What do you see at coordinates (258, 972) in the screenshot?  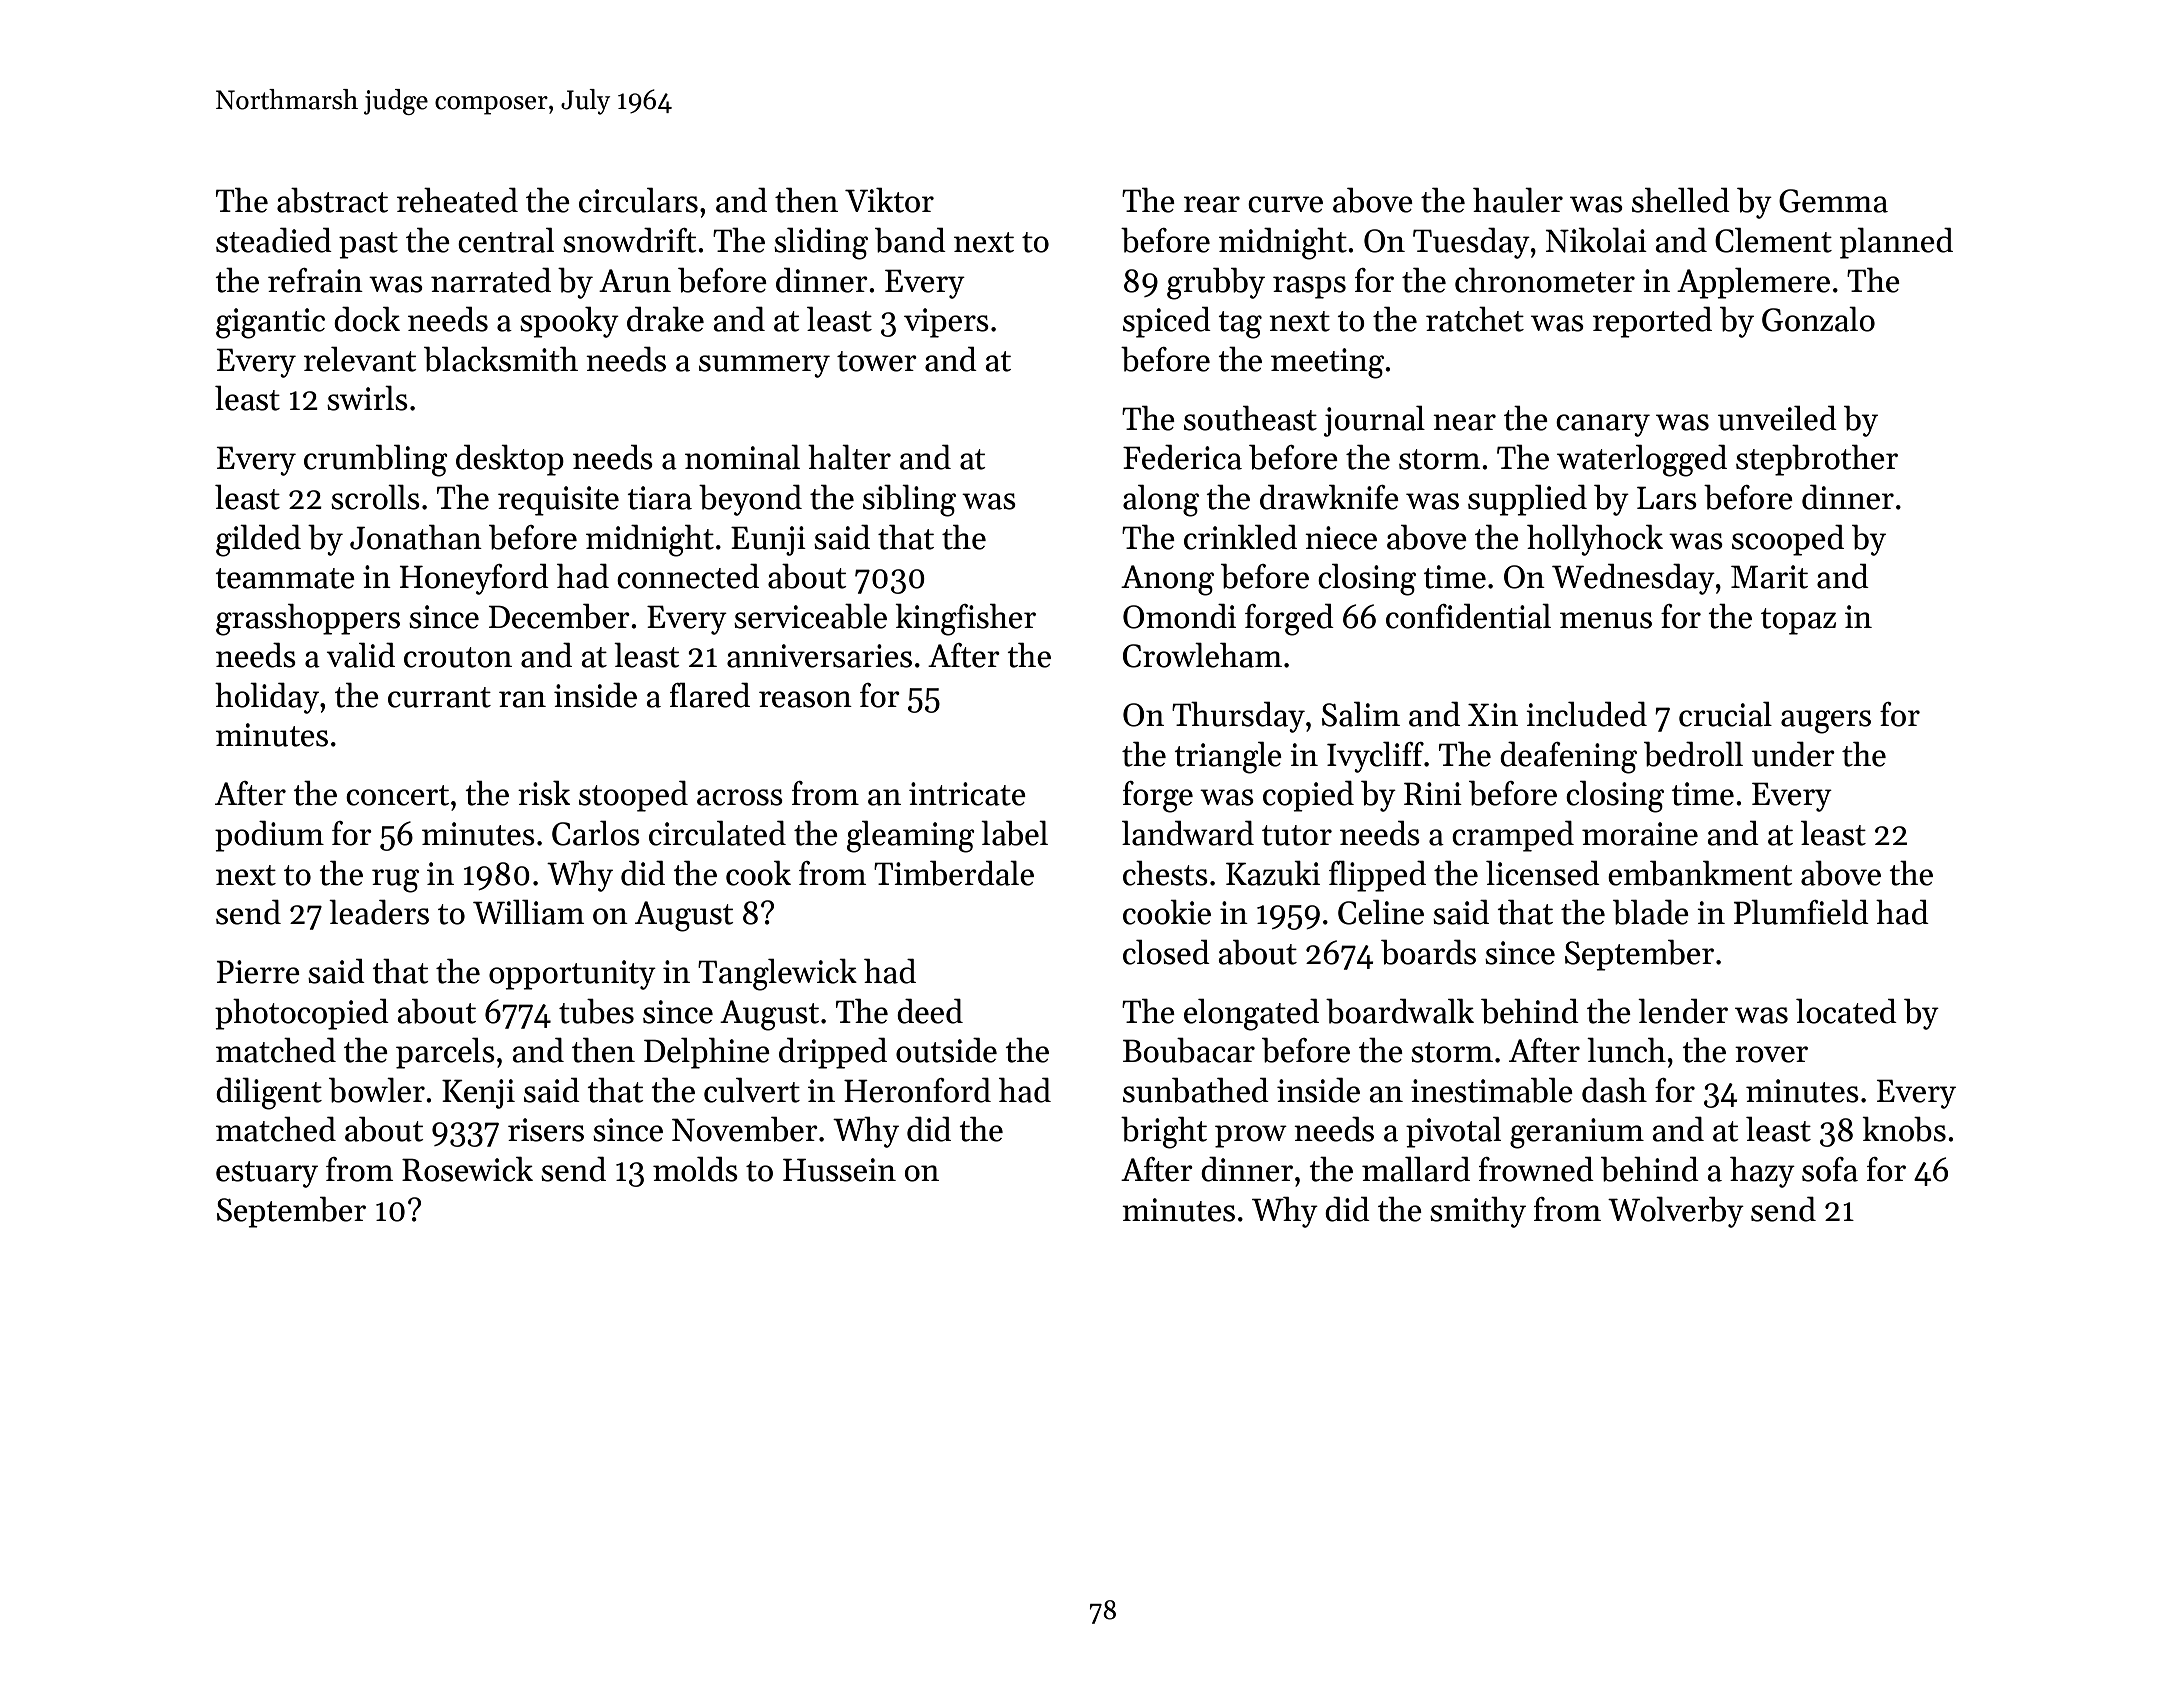 I see `Pierre` at bounding box center [258, 972].
